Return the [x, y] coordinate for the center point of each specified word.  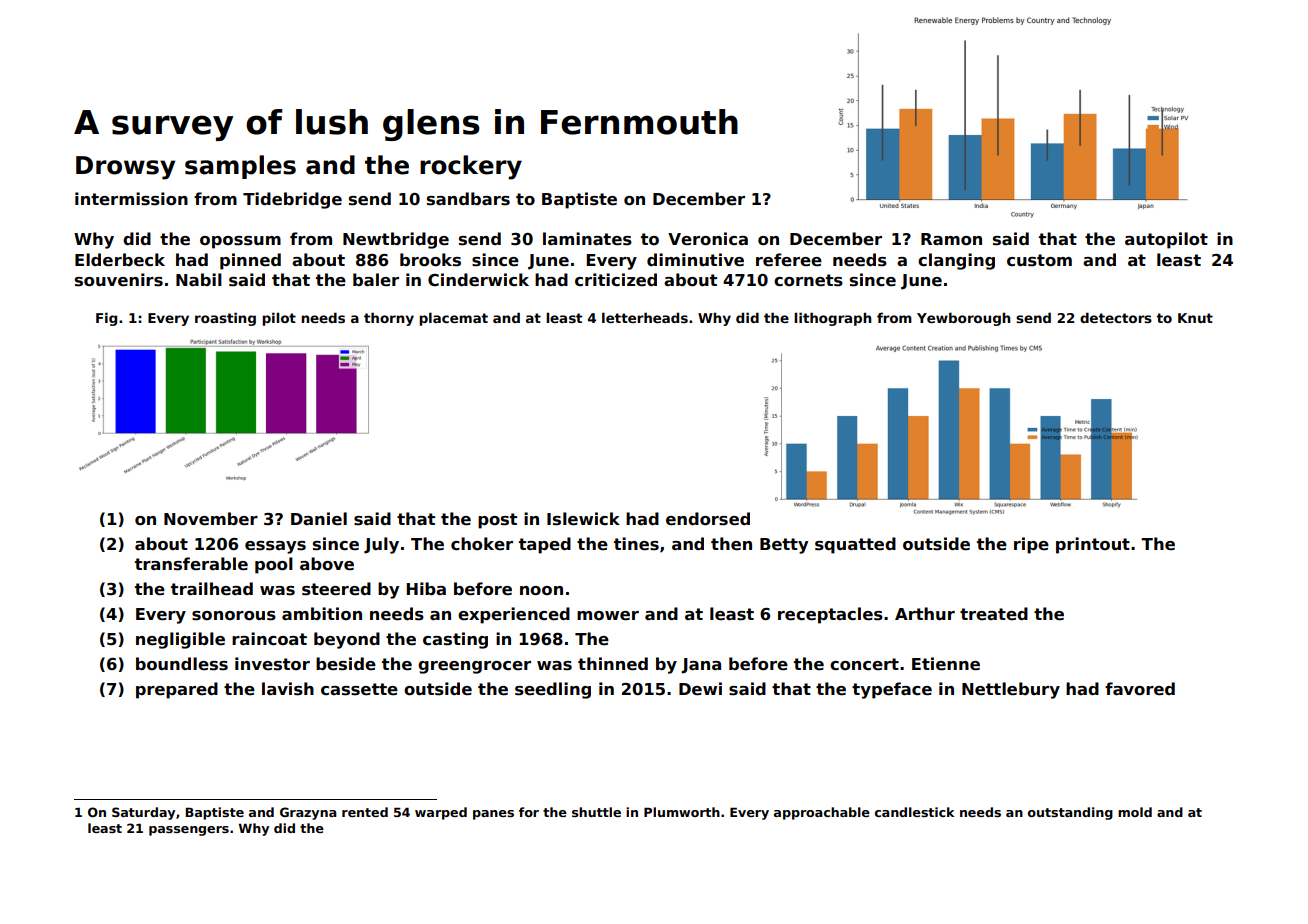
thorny [389, 319]
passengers [189, 831]
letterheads [645, 317]
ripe [1031, 545]
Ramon [951, 239]
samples [240, 167]
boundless [182, 664]
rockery [471, 167]
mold [1135, 812]
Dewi [700, 689]
